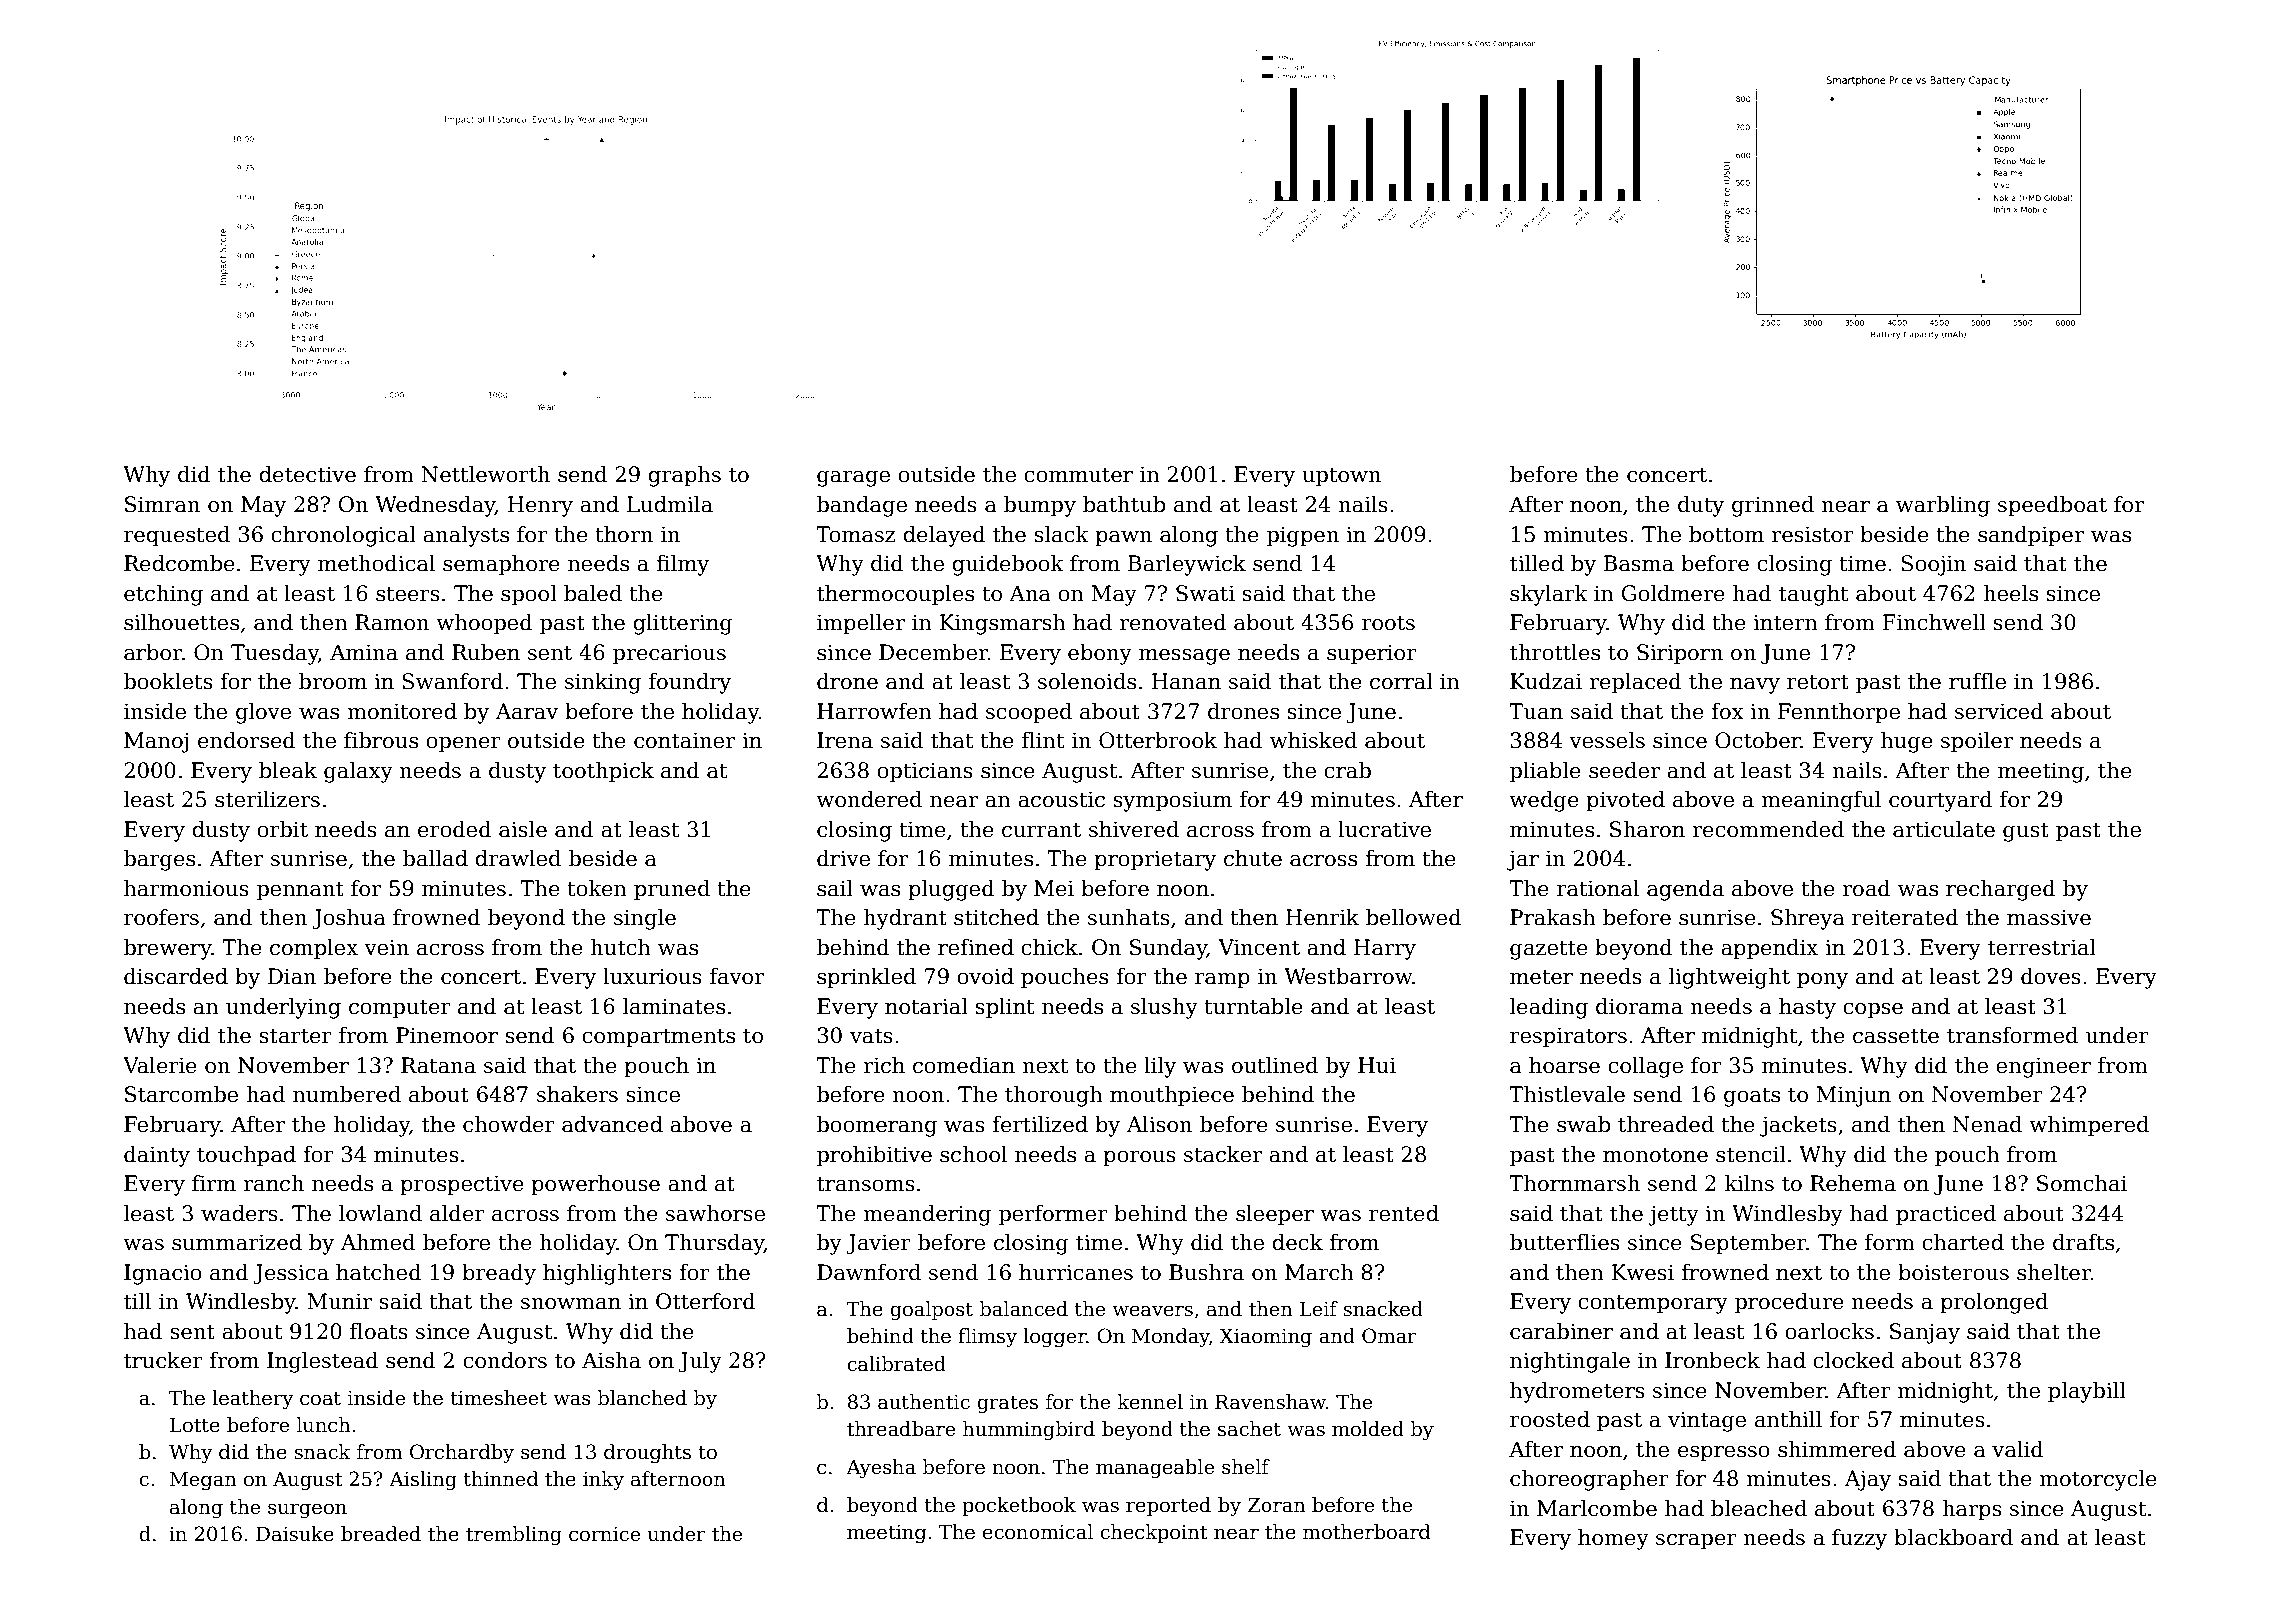 The width and height of the image is (2282, 1614). I want to click on sterilizers, so click(267, 799).
